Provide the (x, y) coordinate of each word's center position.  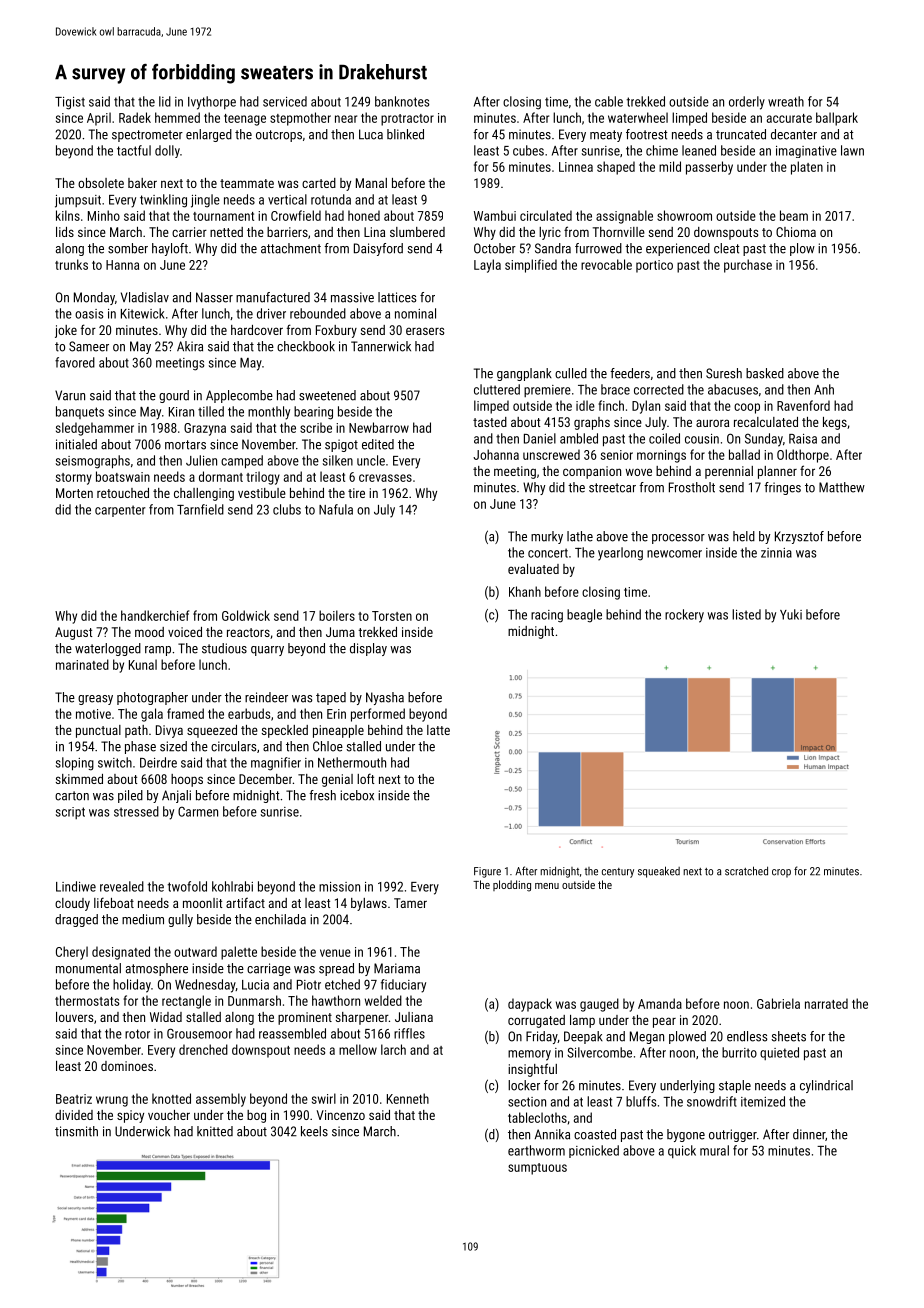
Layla (487, 266)
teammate (247, 183)
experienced (678, 249)
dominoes (127, 1066)
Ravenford (803, 405)
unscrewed (551, 454)
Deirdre (158, 762)
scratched (746, 871)
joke (66, 331)
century (618, 873)
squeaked (659, 872)
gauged (599, 1005)
